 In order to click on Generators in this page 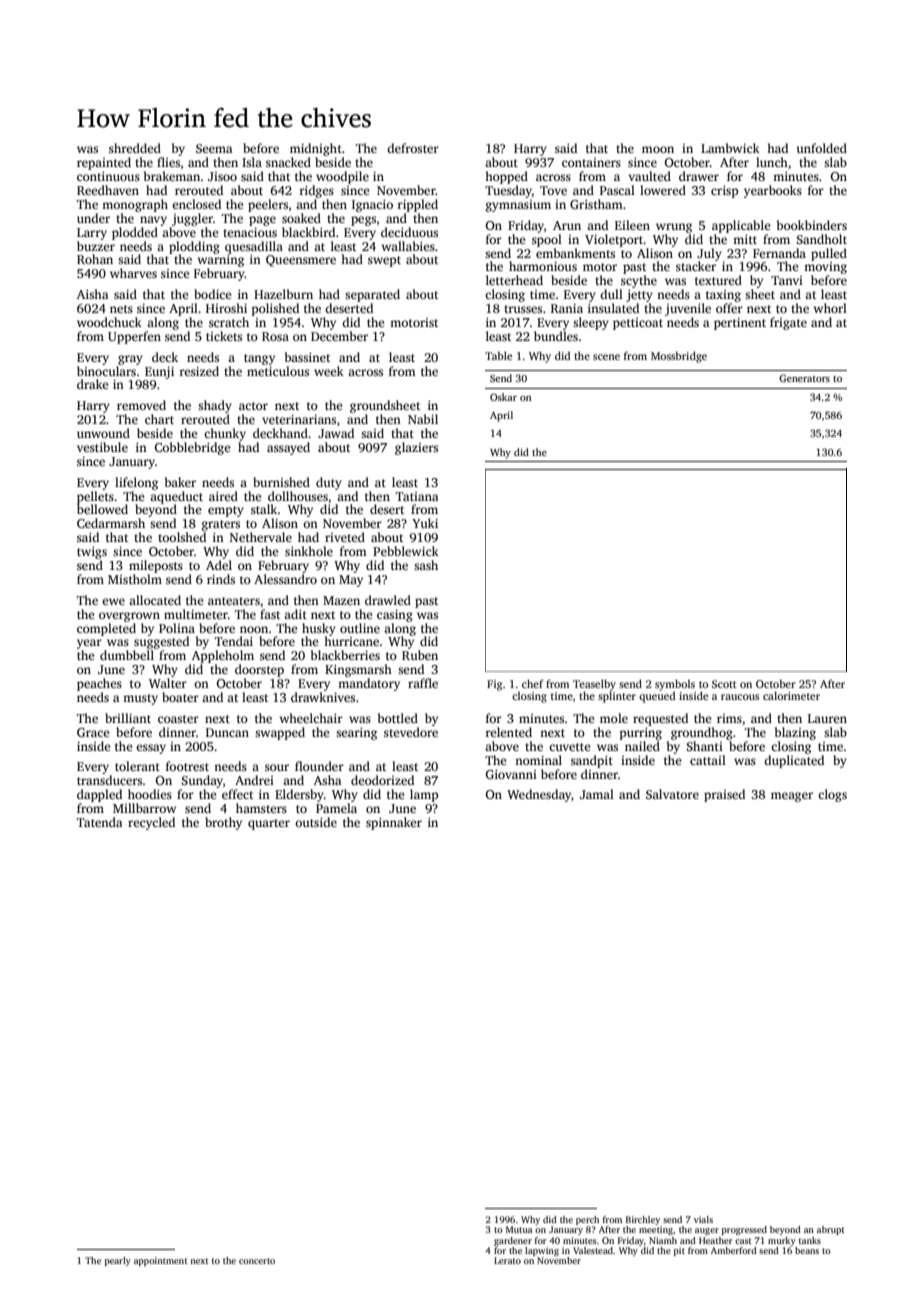, I will do `click(804, 378)`.
